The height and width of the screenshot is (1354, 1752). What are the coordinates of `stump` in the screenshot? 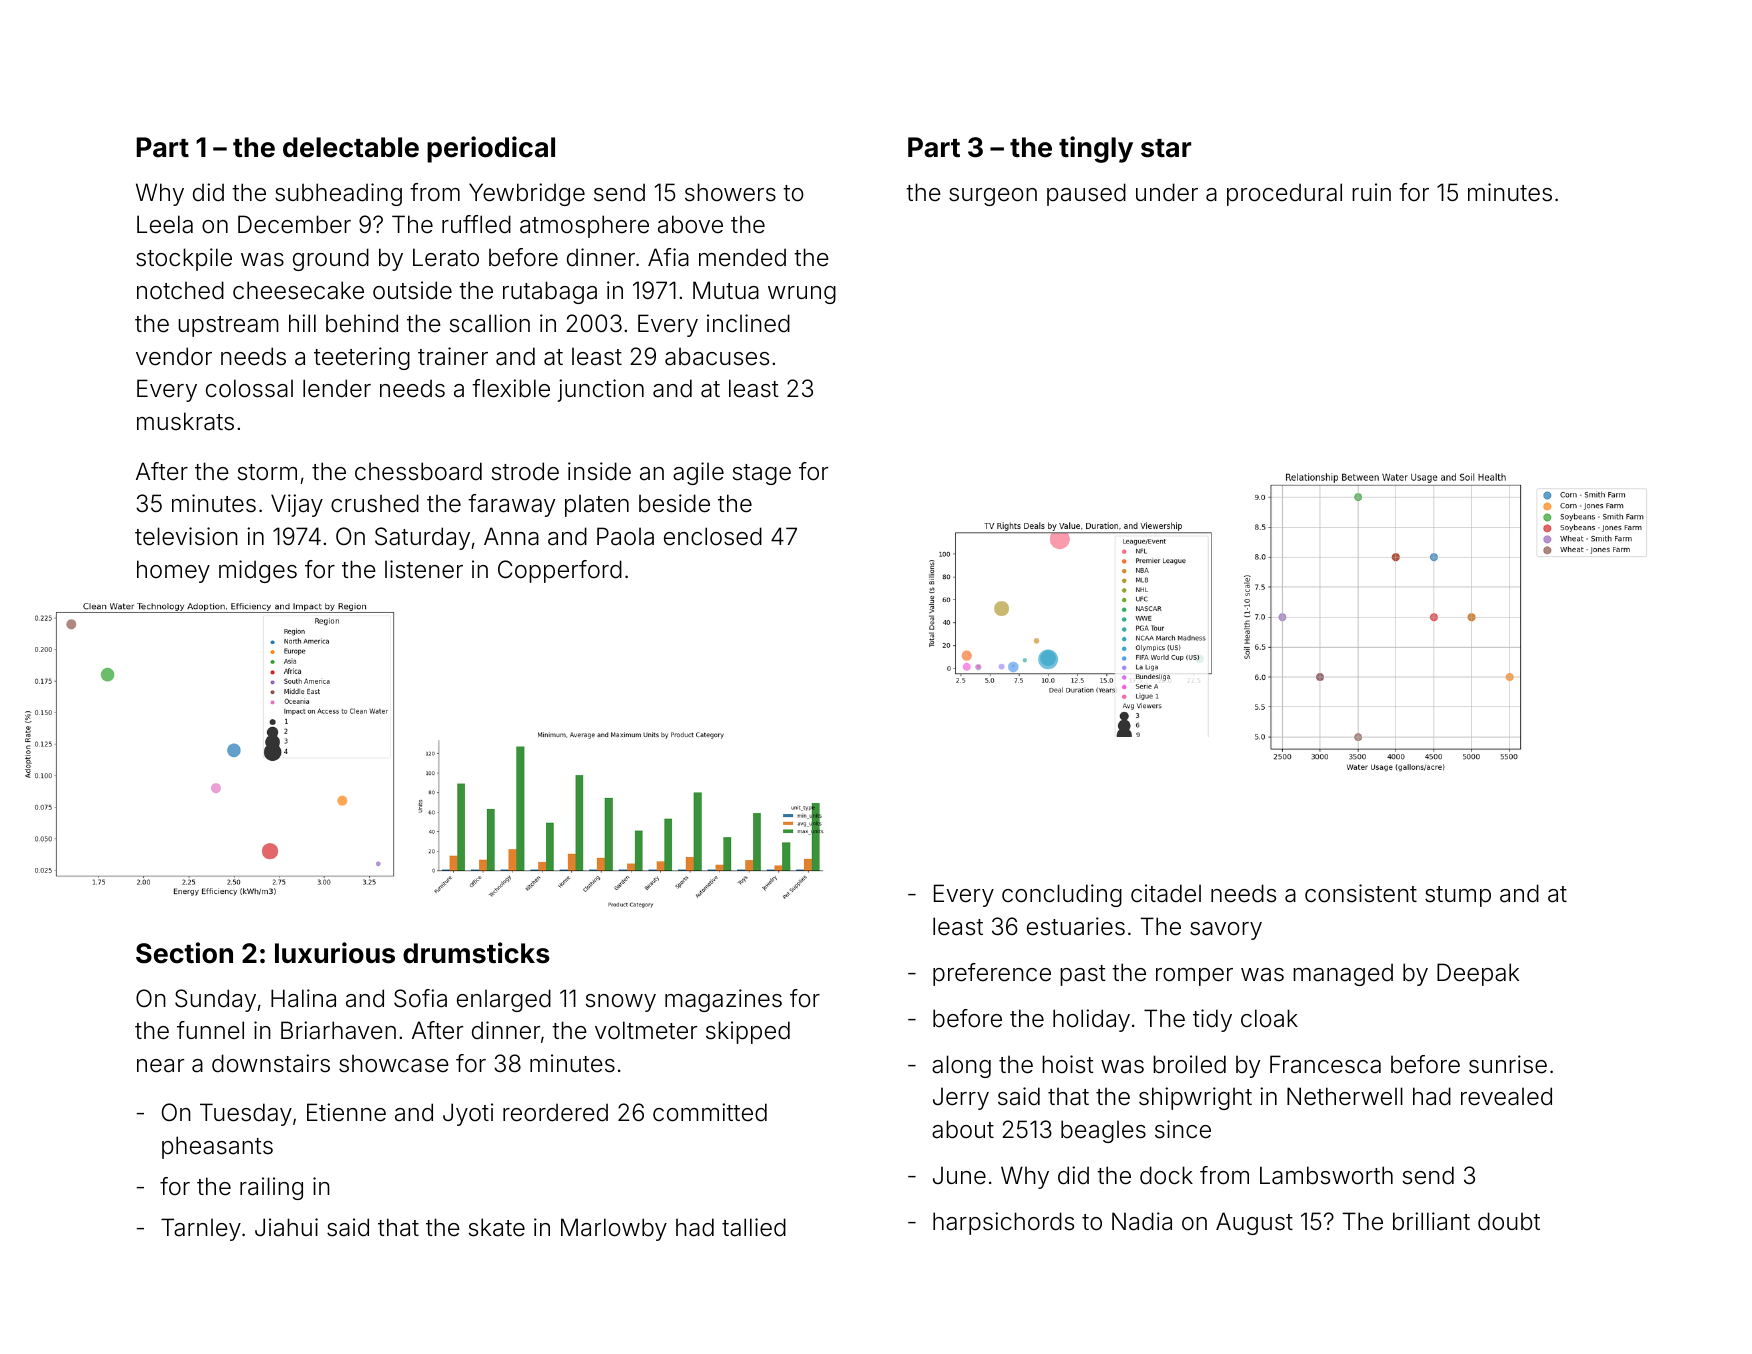 It's located at (1458, 896).
